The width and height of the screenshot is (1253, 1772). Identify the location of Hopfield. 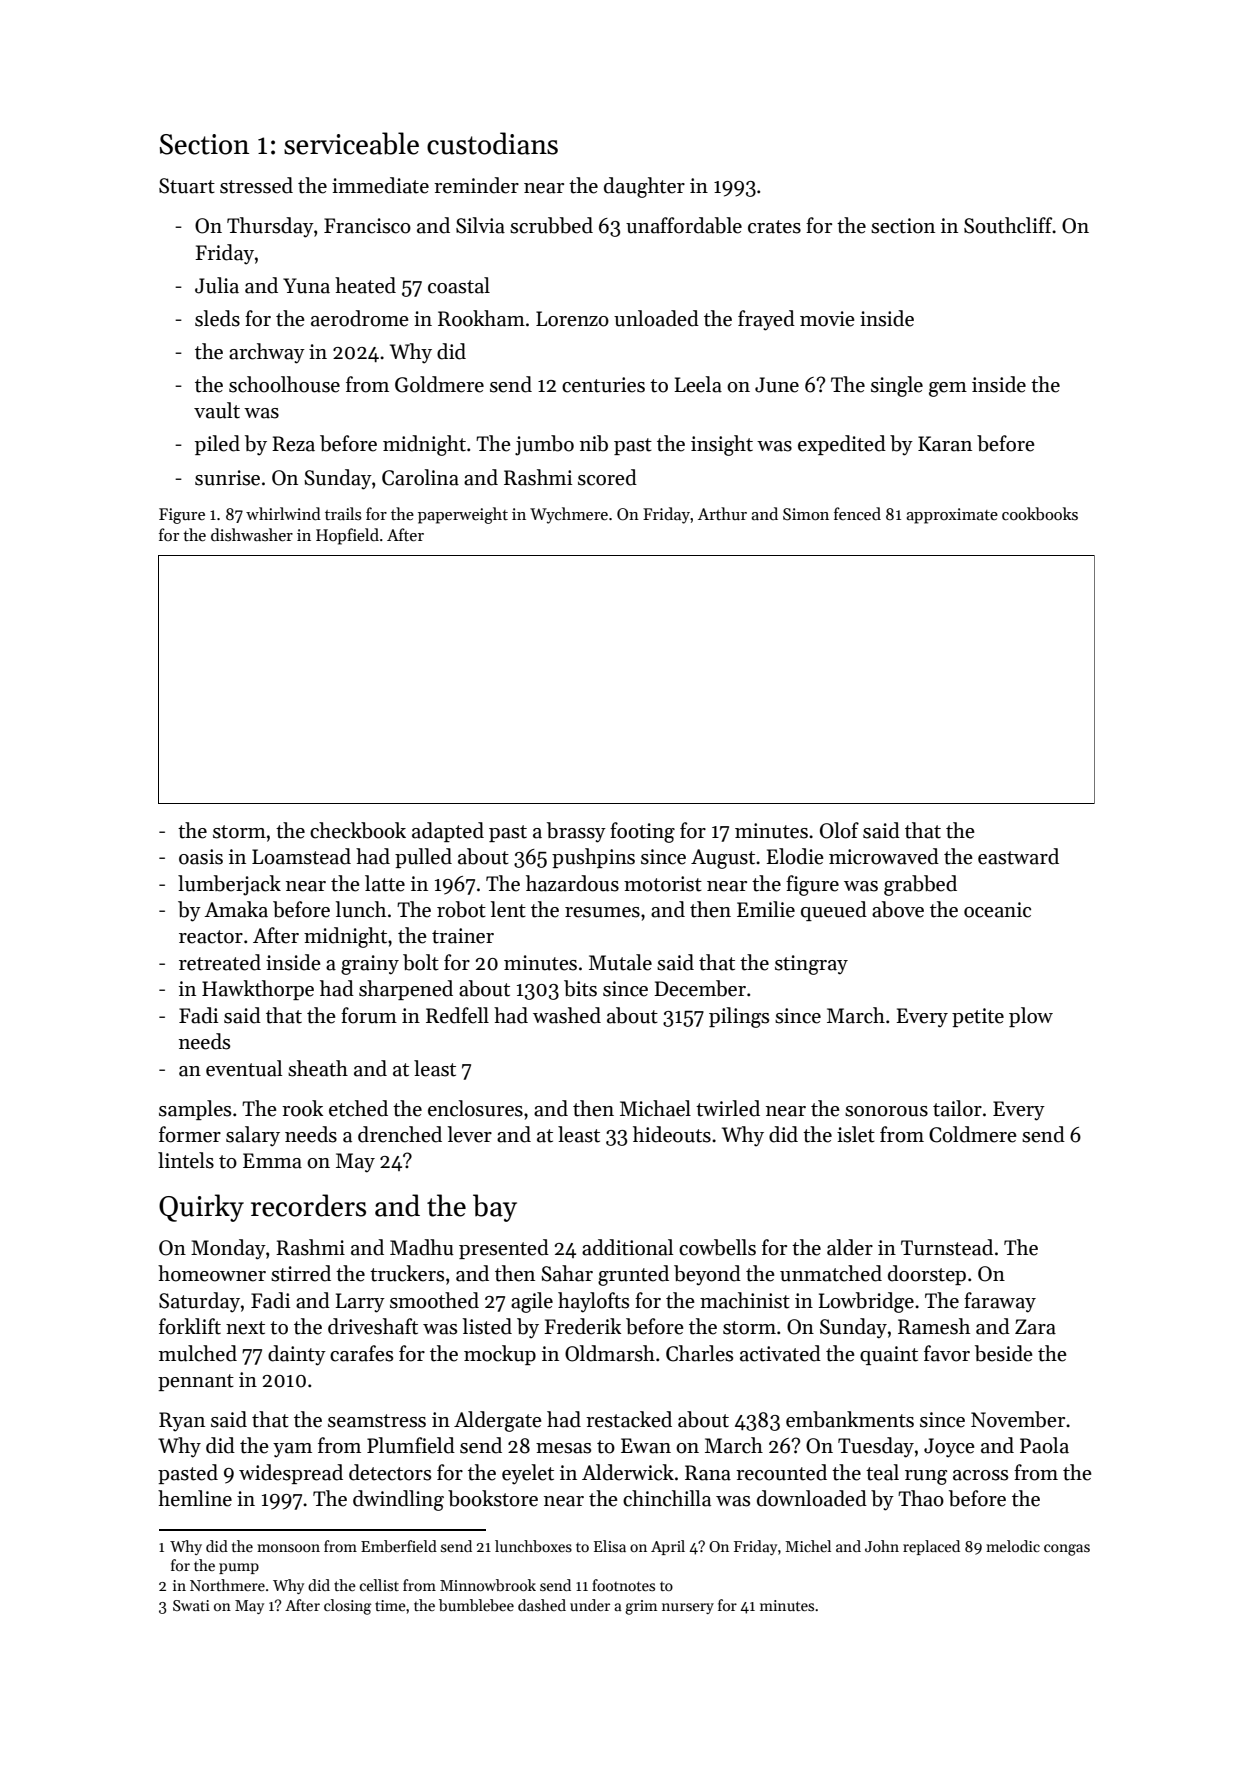
(347, 536).
